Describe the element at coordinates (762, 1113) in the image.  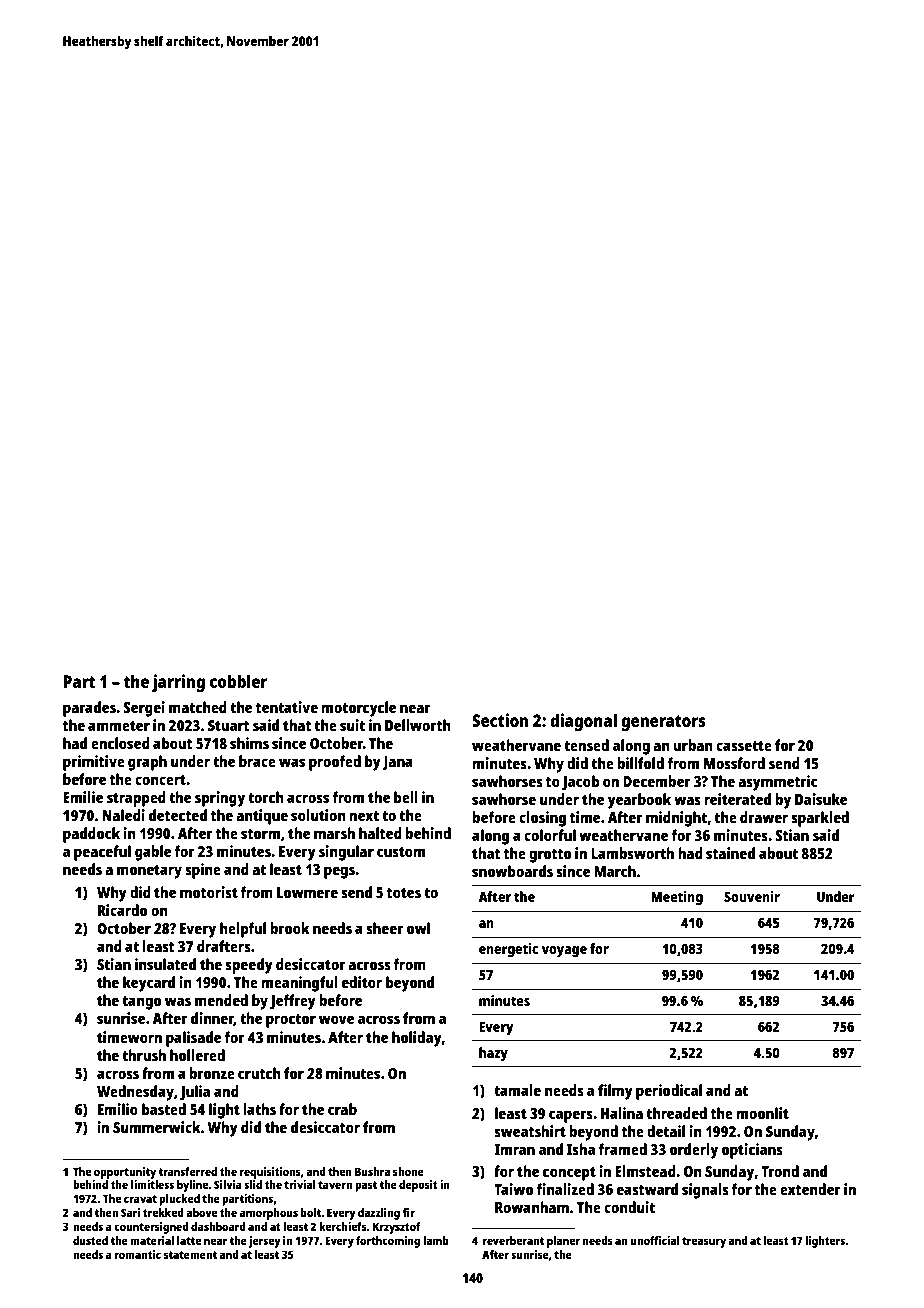
I see `moonlit` at that location.
